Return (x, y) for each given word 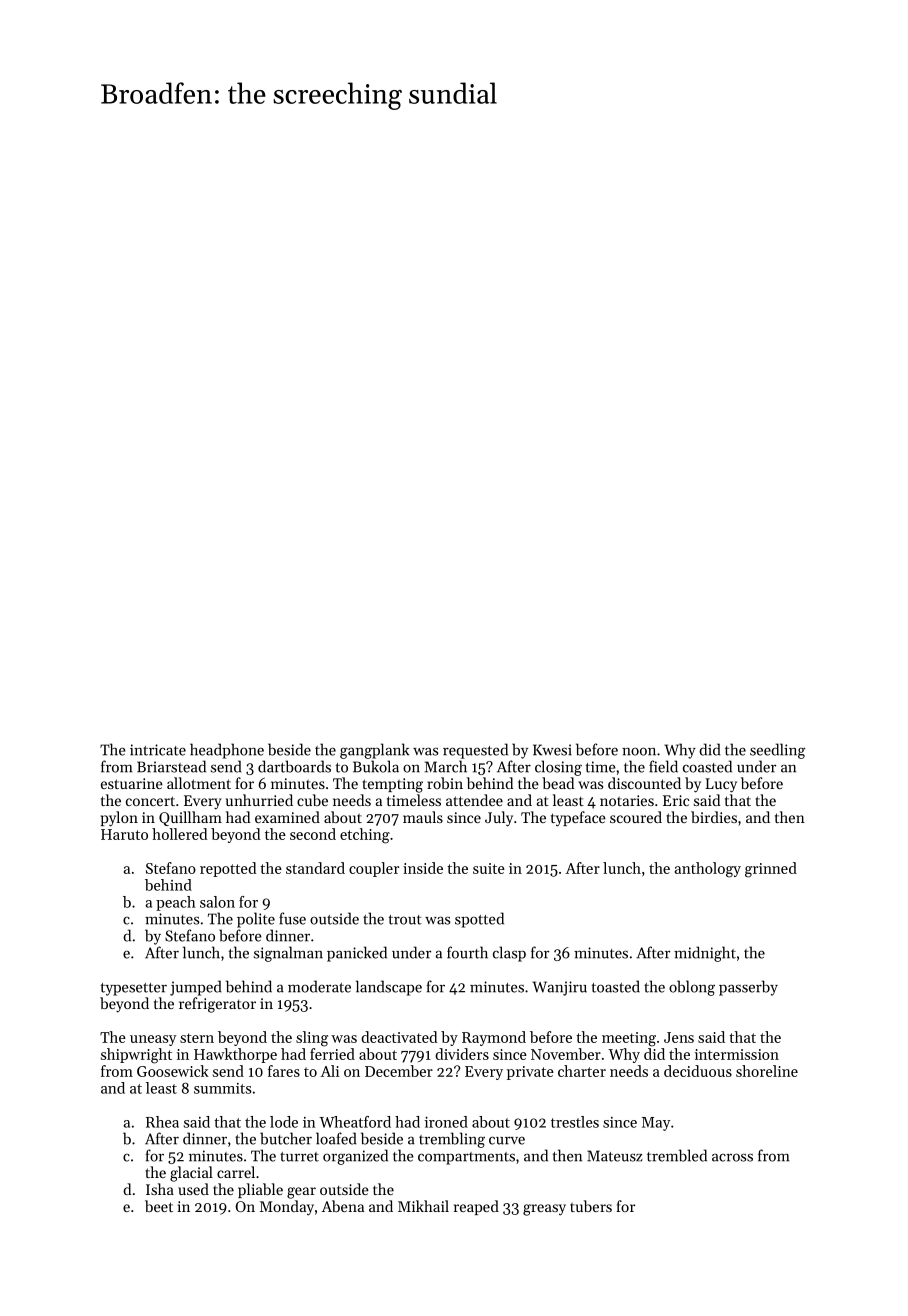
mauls (423, 817)
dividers (462, 1054)
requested (475, 751)
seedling (777, 751)
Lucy (721, 785)
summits (223, 1088)
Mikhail (423, 1206)
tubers (591, 1206)
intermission (737, 1054)
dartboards (294, 766)
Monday (287, 1208)
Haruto (124, 834)
